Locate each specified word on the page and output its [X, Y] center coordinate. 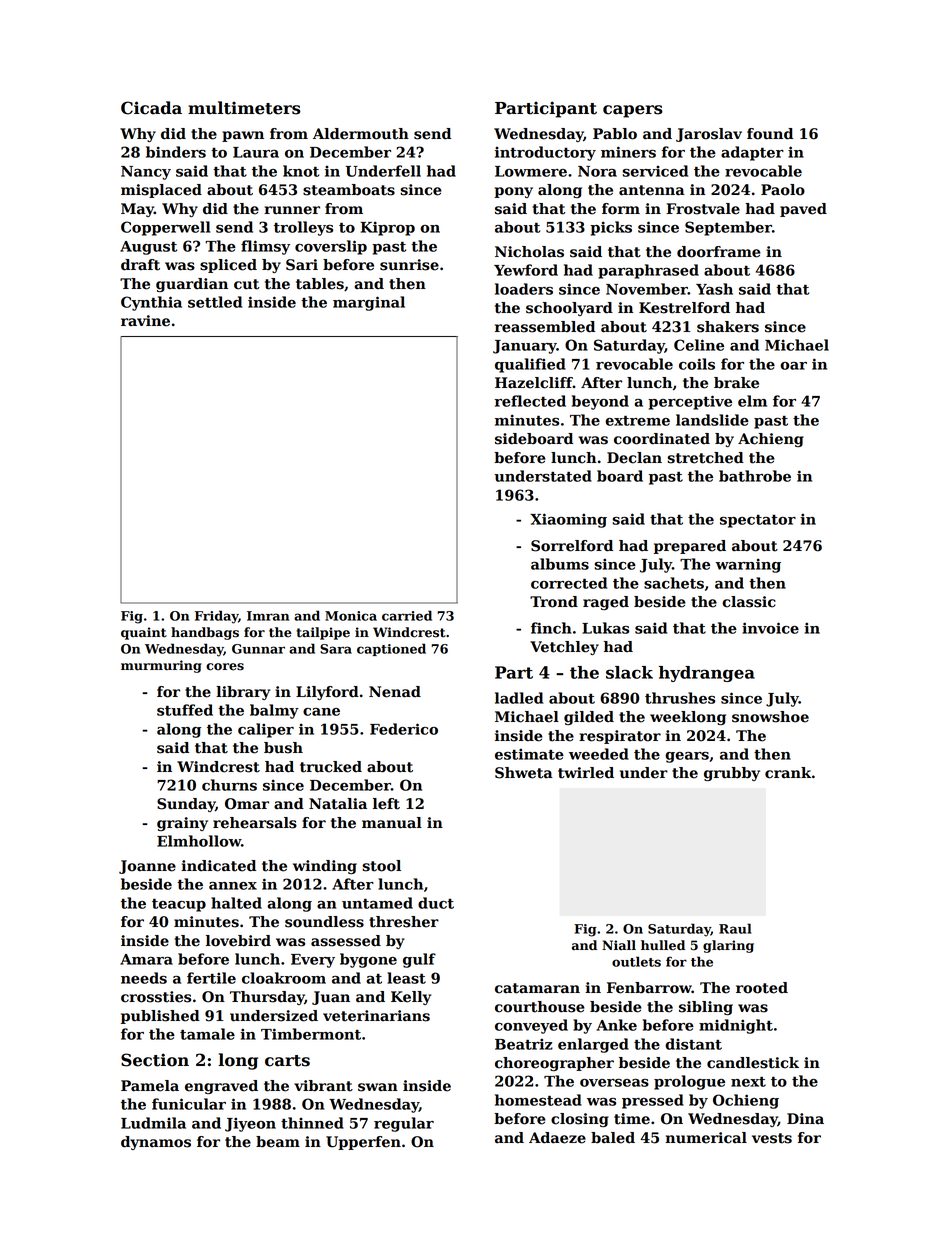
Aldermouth [361, 134]
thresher [404, 922]
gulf [419, 960]
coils [697, 364]
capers [633, 111]
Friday [216, 617]
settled [215, 302]
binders [176, 152]
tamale [207, 1034]
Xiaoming [568, 520]
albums [560, 564]
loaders [524, 289]
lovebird [238, 941]
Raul [735, 928]
